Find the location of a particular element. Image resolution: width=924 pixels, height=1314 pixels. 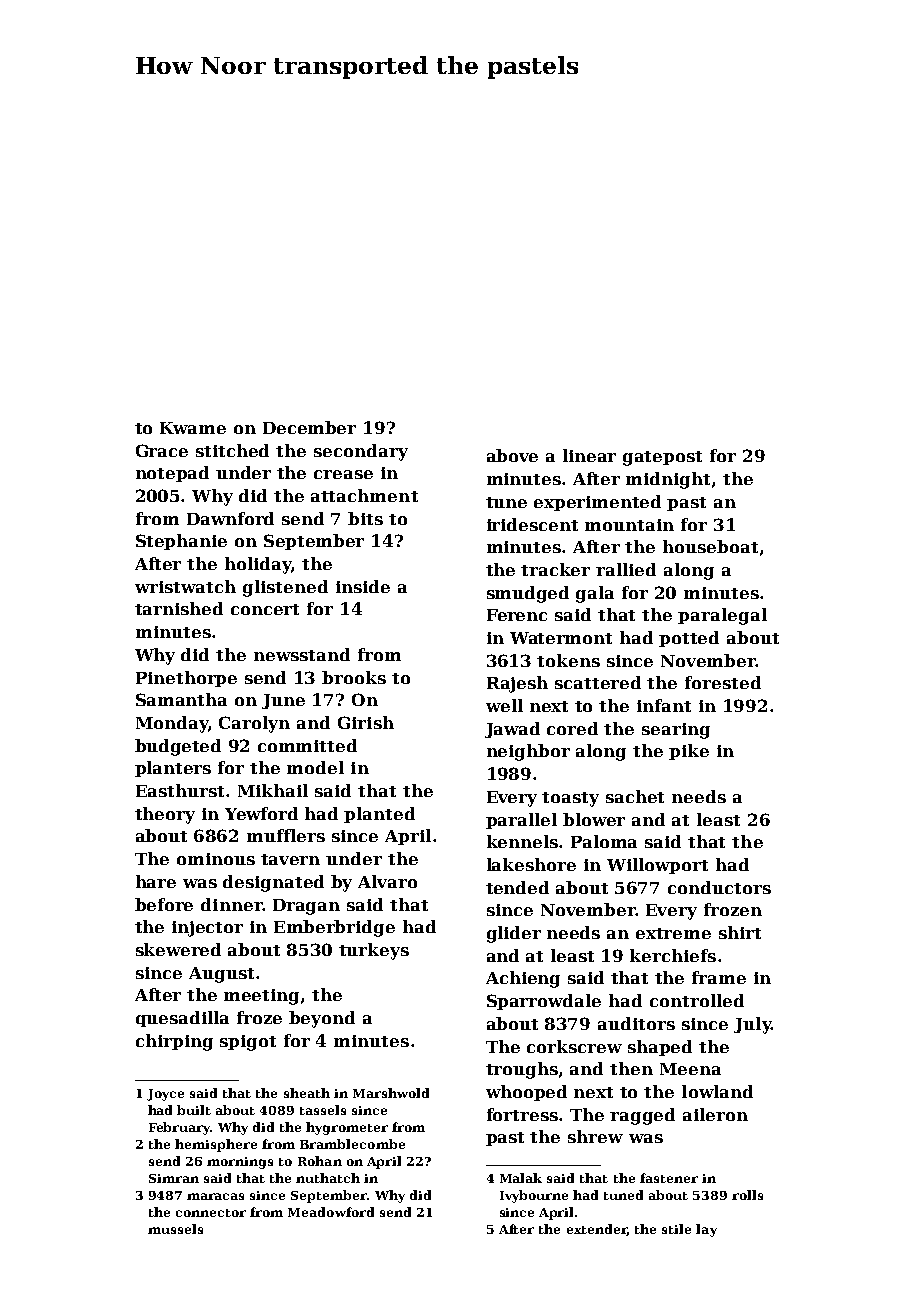

Samantha is located at coordinates (181, 699).
